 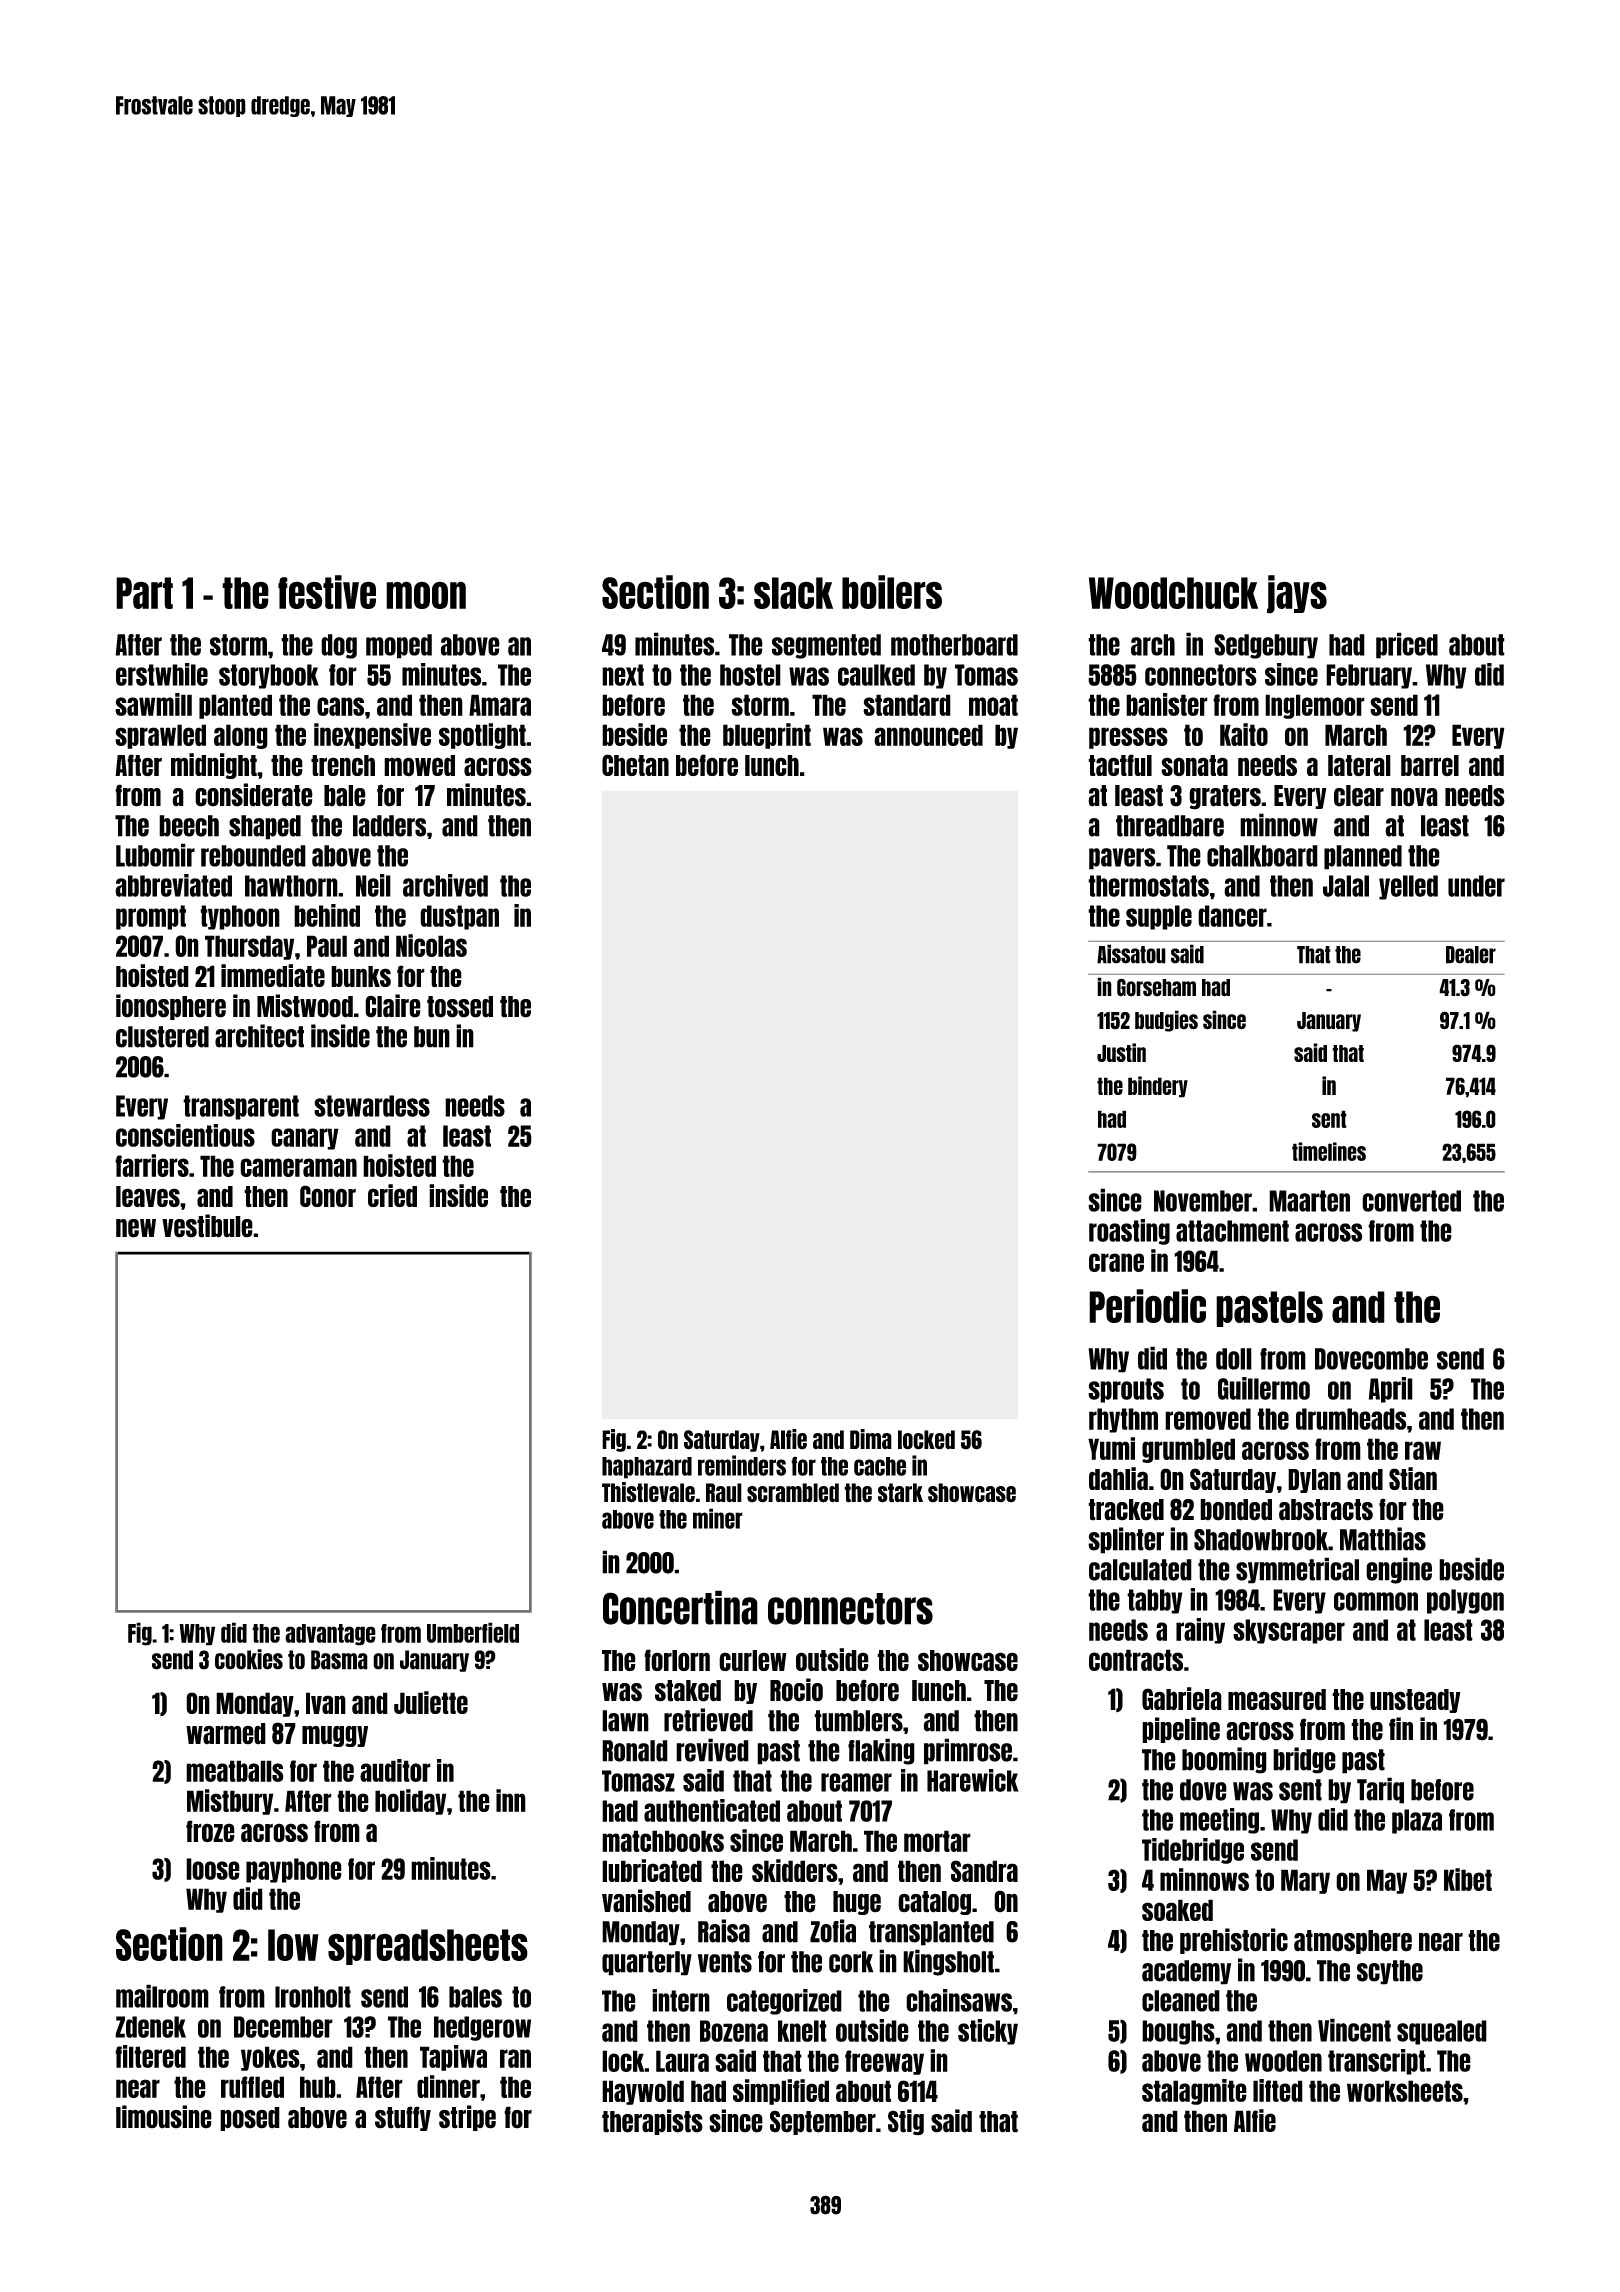 What do you see at coordinates (213, 1869) in the document?
I see `loose` at bounding box center [213, 1869].
